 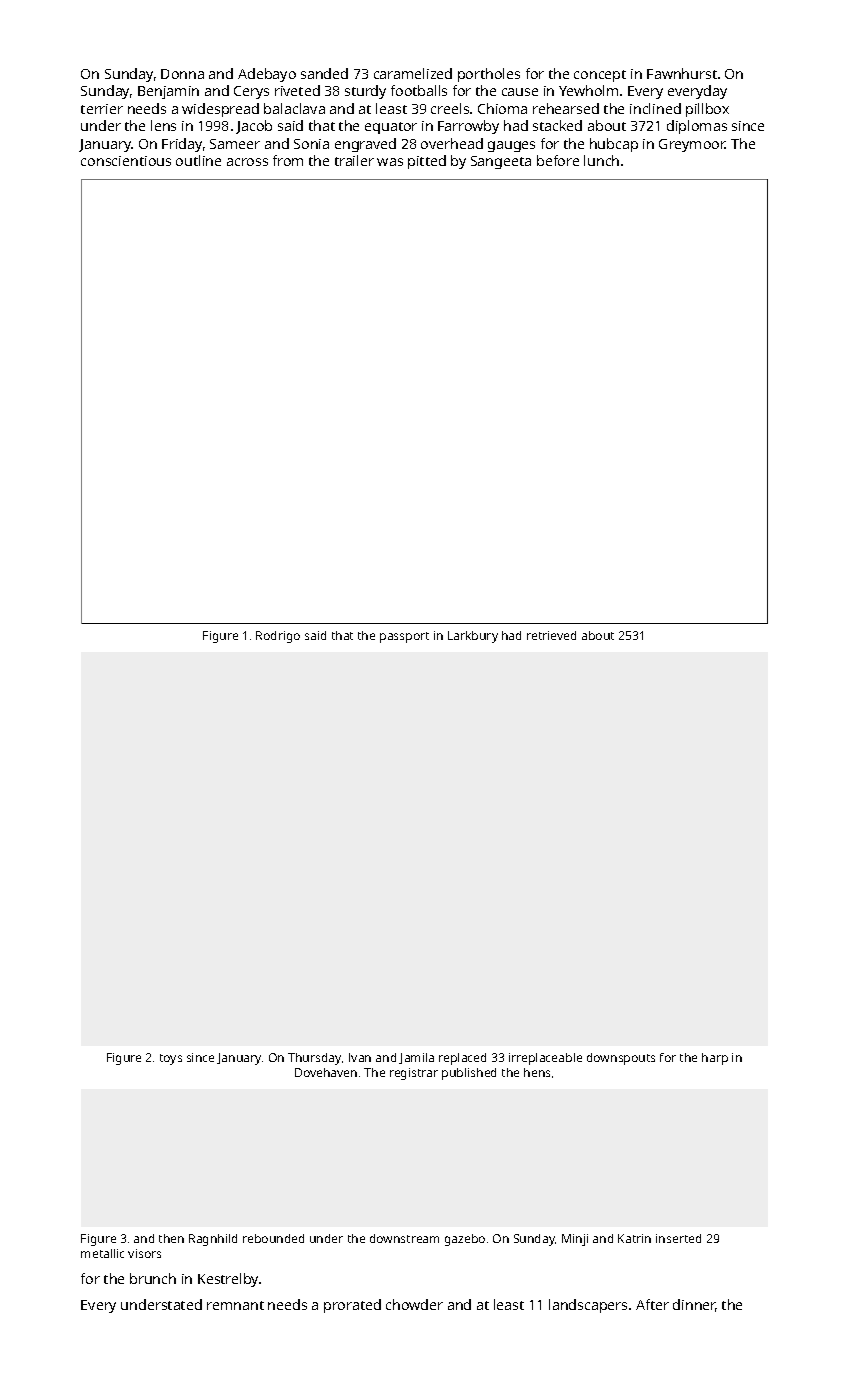 I want to click on Ivan, so click(x=360, y=1057).
